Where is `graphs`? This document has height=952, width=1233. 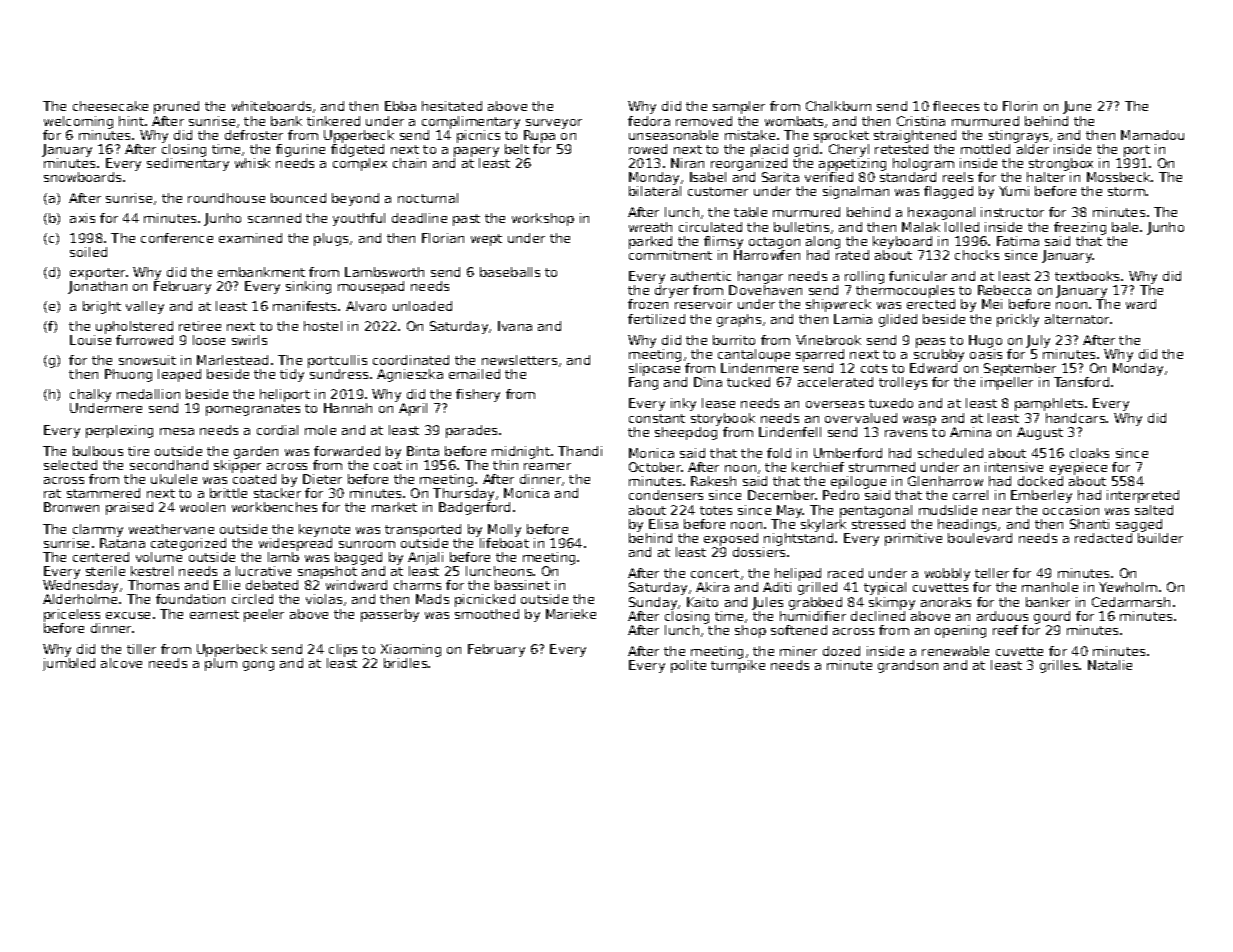
graphs is located at coordinates (739, 320).
